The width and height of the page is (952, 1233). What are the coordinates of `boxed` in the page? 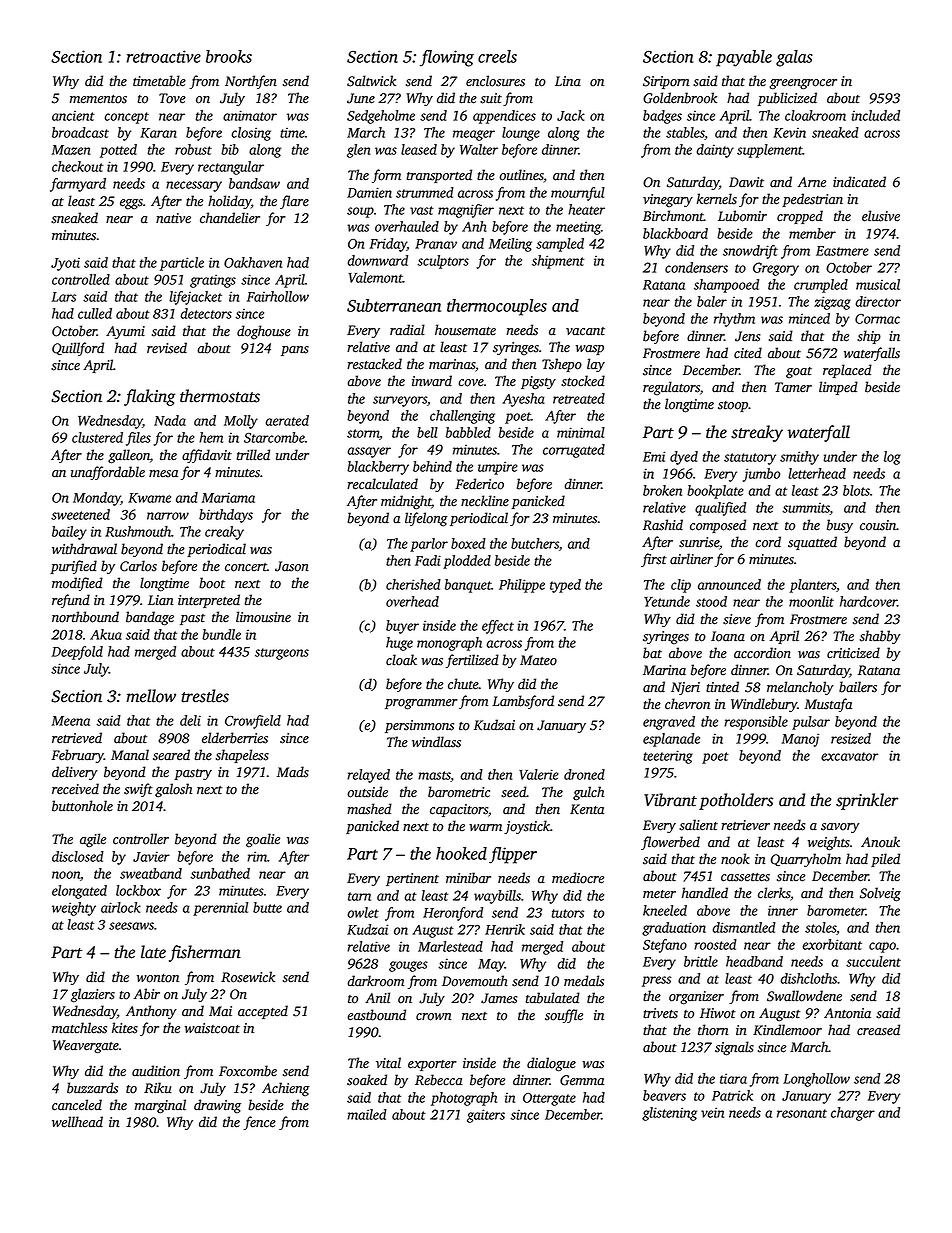 It's located at (468, 543).
